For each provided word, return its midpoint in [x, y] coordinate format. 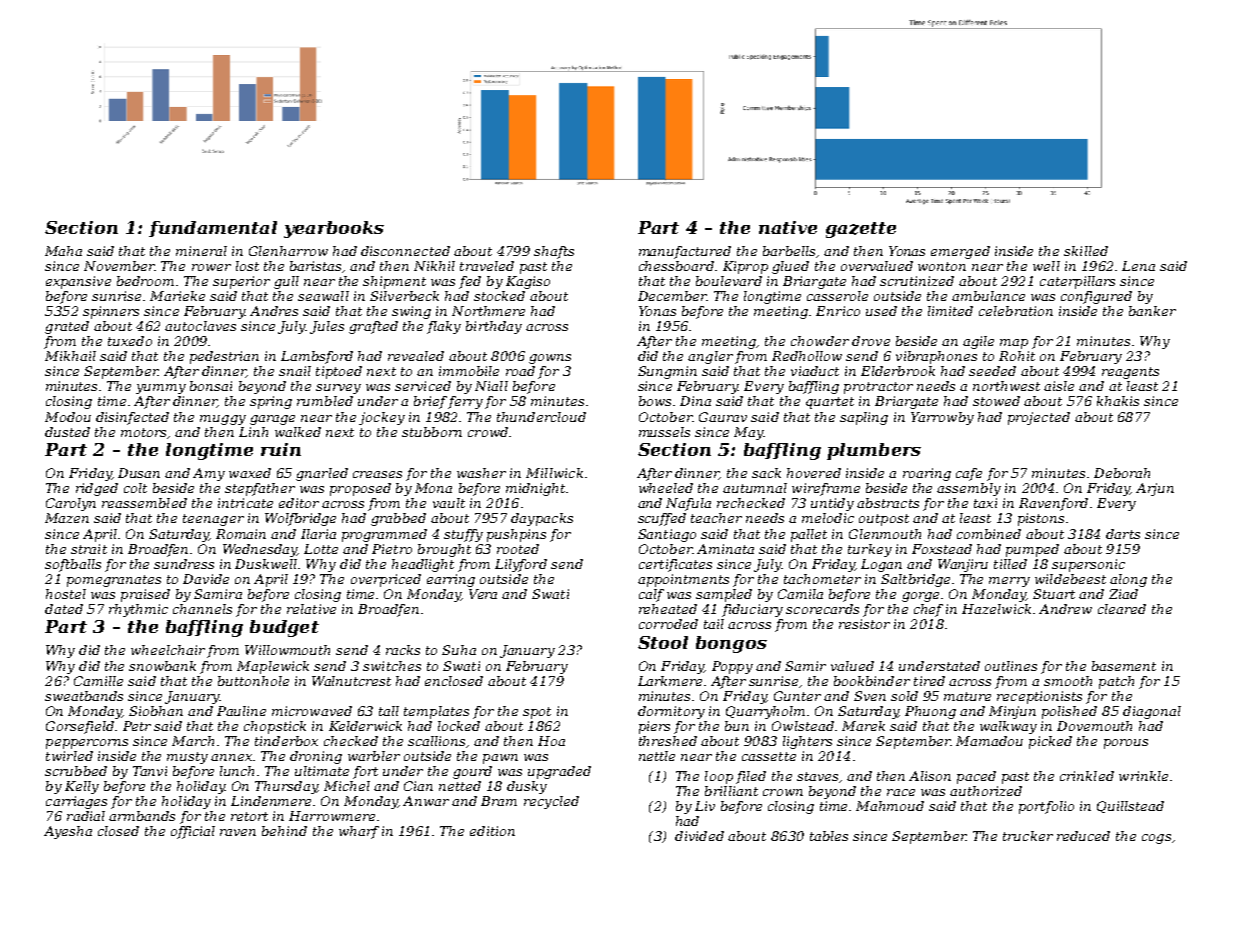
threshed [668, 741]
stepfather [260, 489]
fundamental [213, 229]
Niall [491, 386]
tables [829, 836]
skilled [1086, 251]
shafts [554, 252]
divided [699, 836]
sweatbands [84, 696]
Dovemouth [1094, 726]
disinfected [132, 418]
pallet [809, 535]
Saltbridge [915, 580]
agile [978, 342]
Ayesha [68, 832]
